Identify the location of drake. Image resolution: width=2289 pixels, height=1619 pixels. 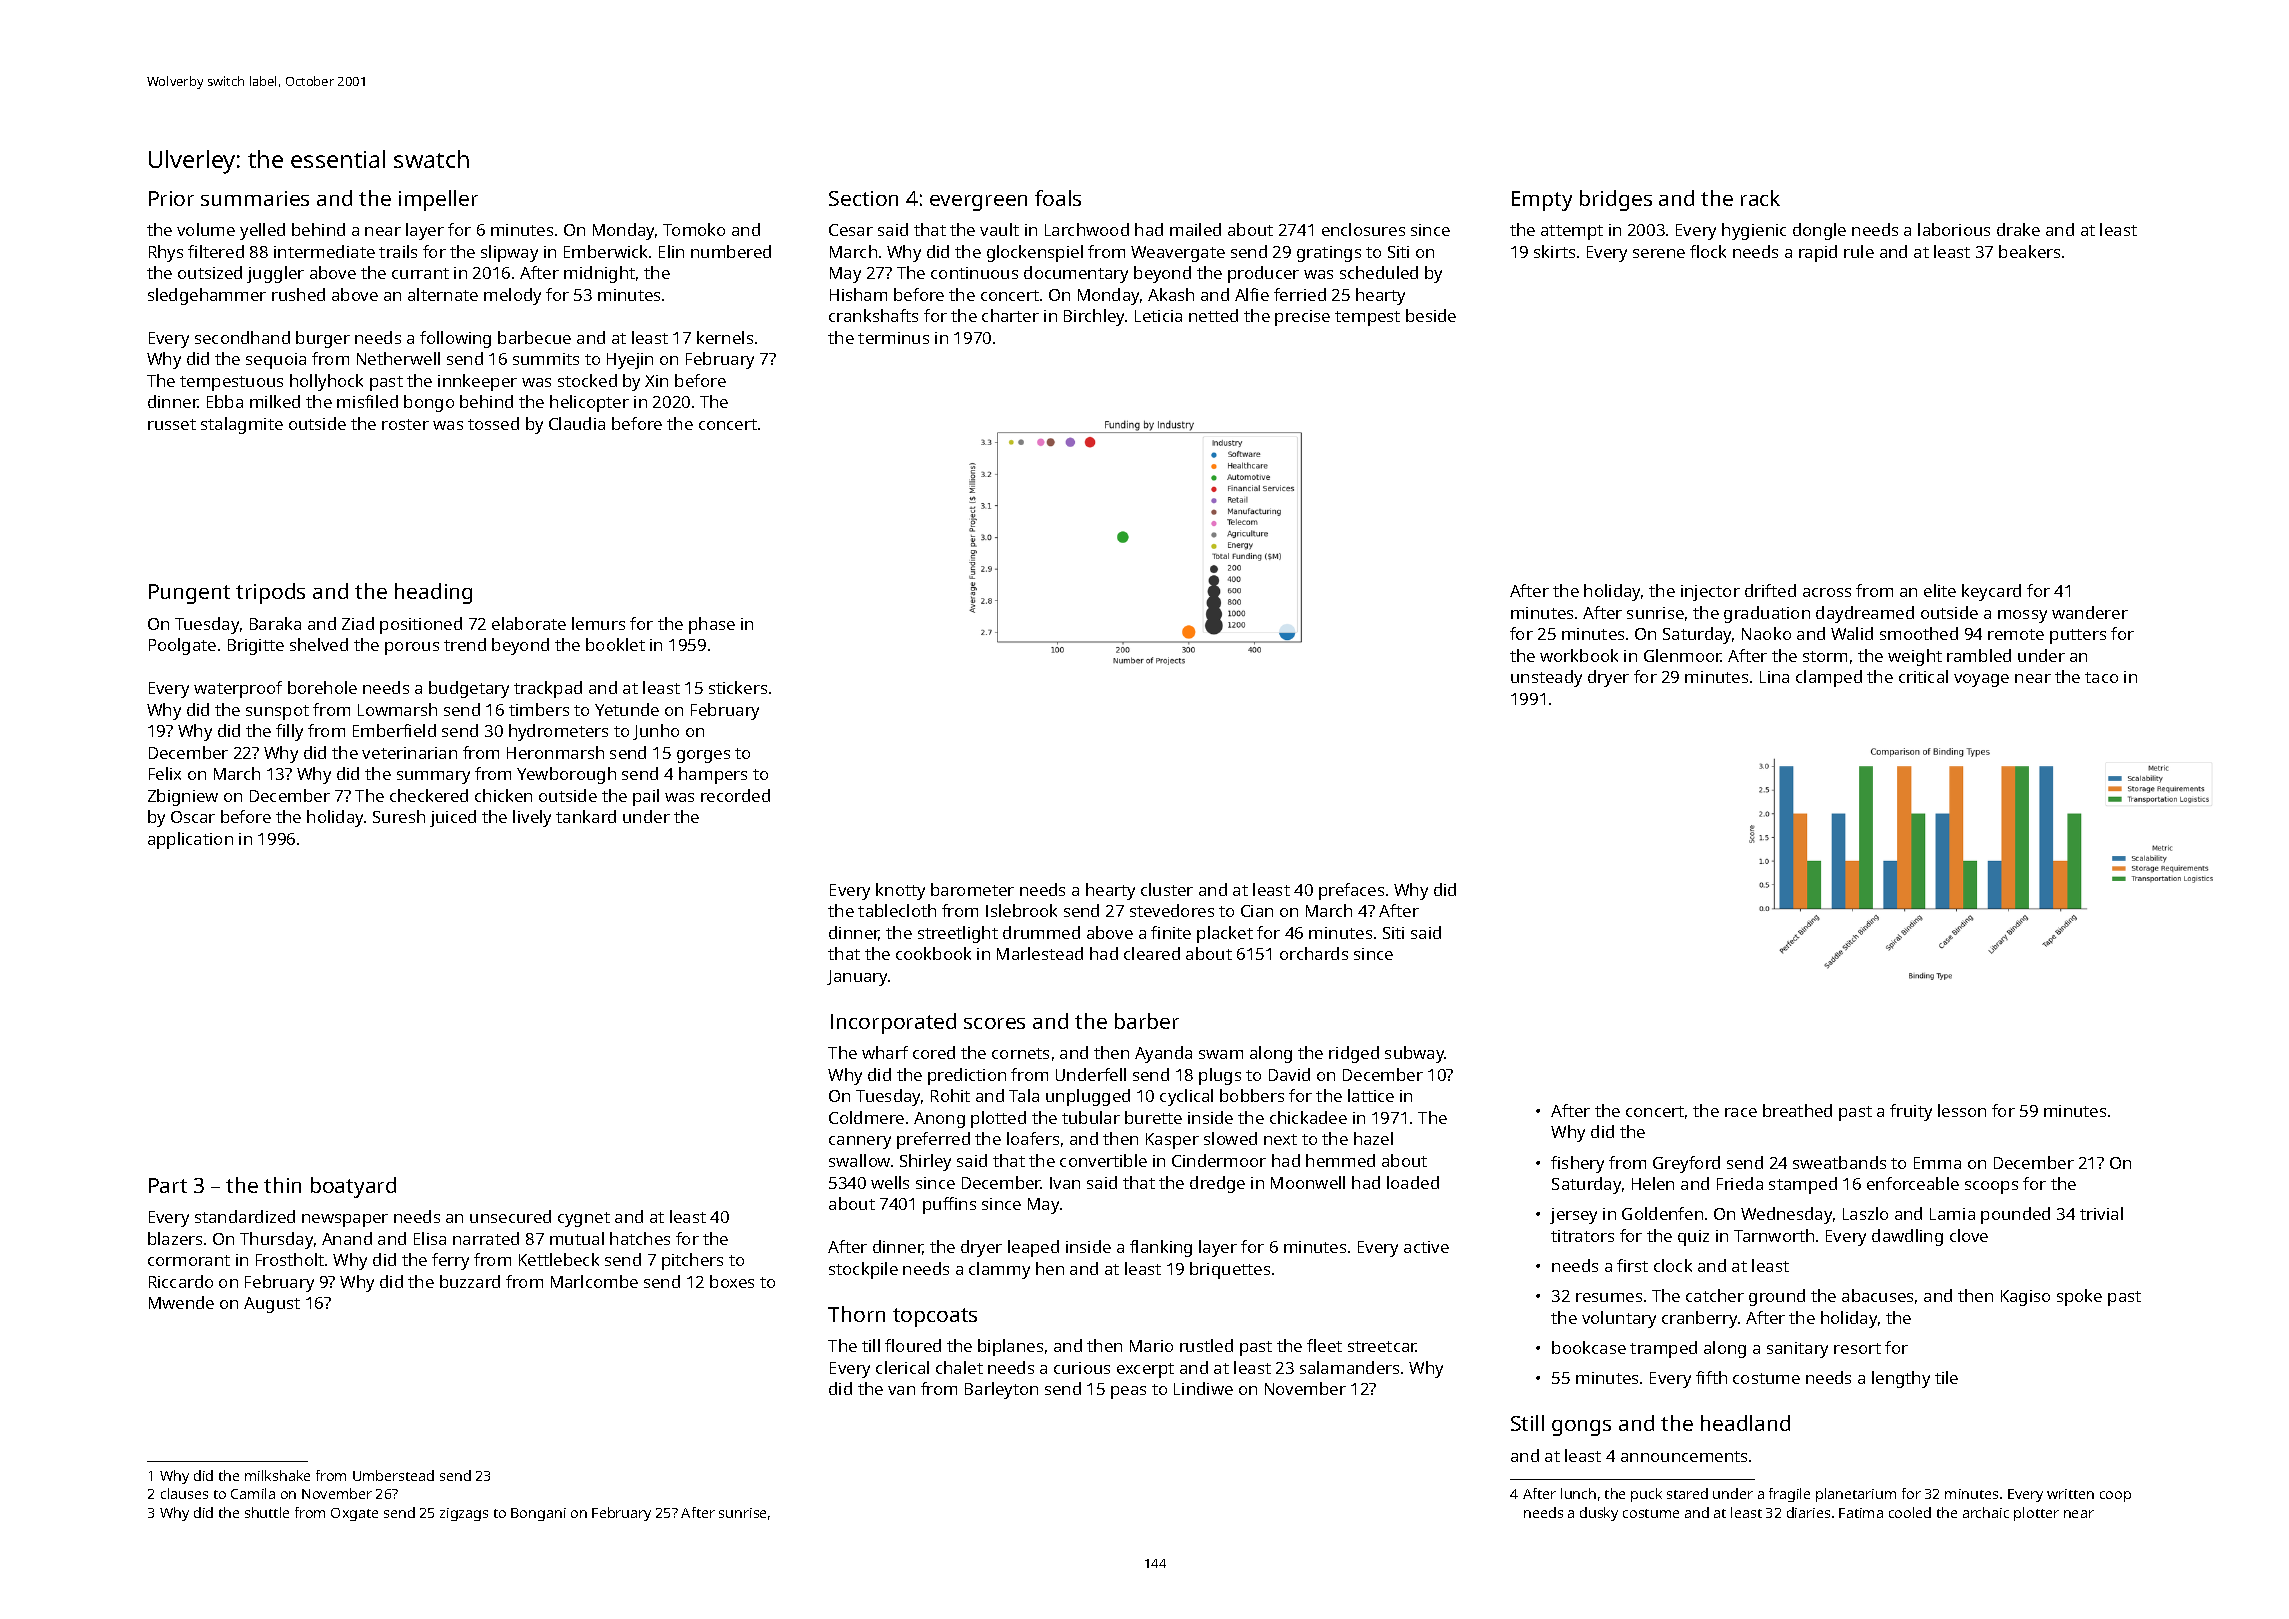
(2018, 229).
